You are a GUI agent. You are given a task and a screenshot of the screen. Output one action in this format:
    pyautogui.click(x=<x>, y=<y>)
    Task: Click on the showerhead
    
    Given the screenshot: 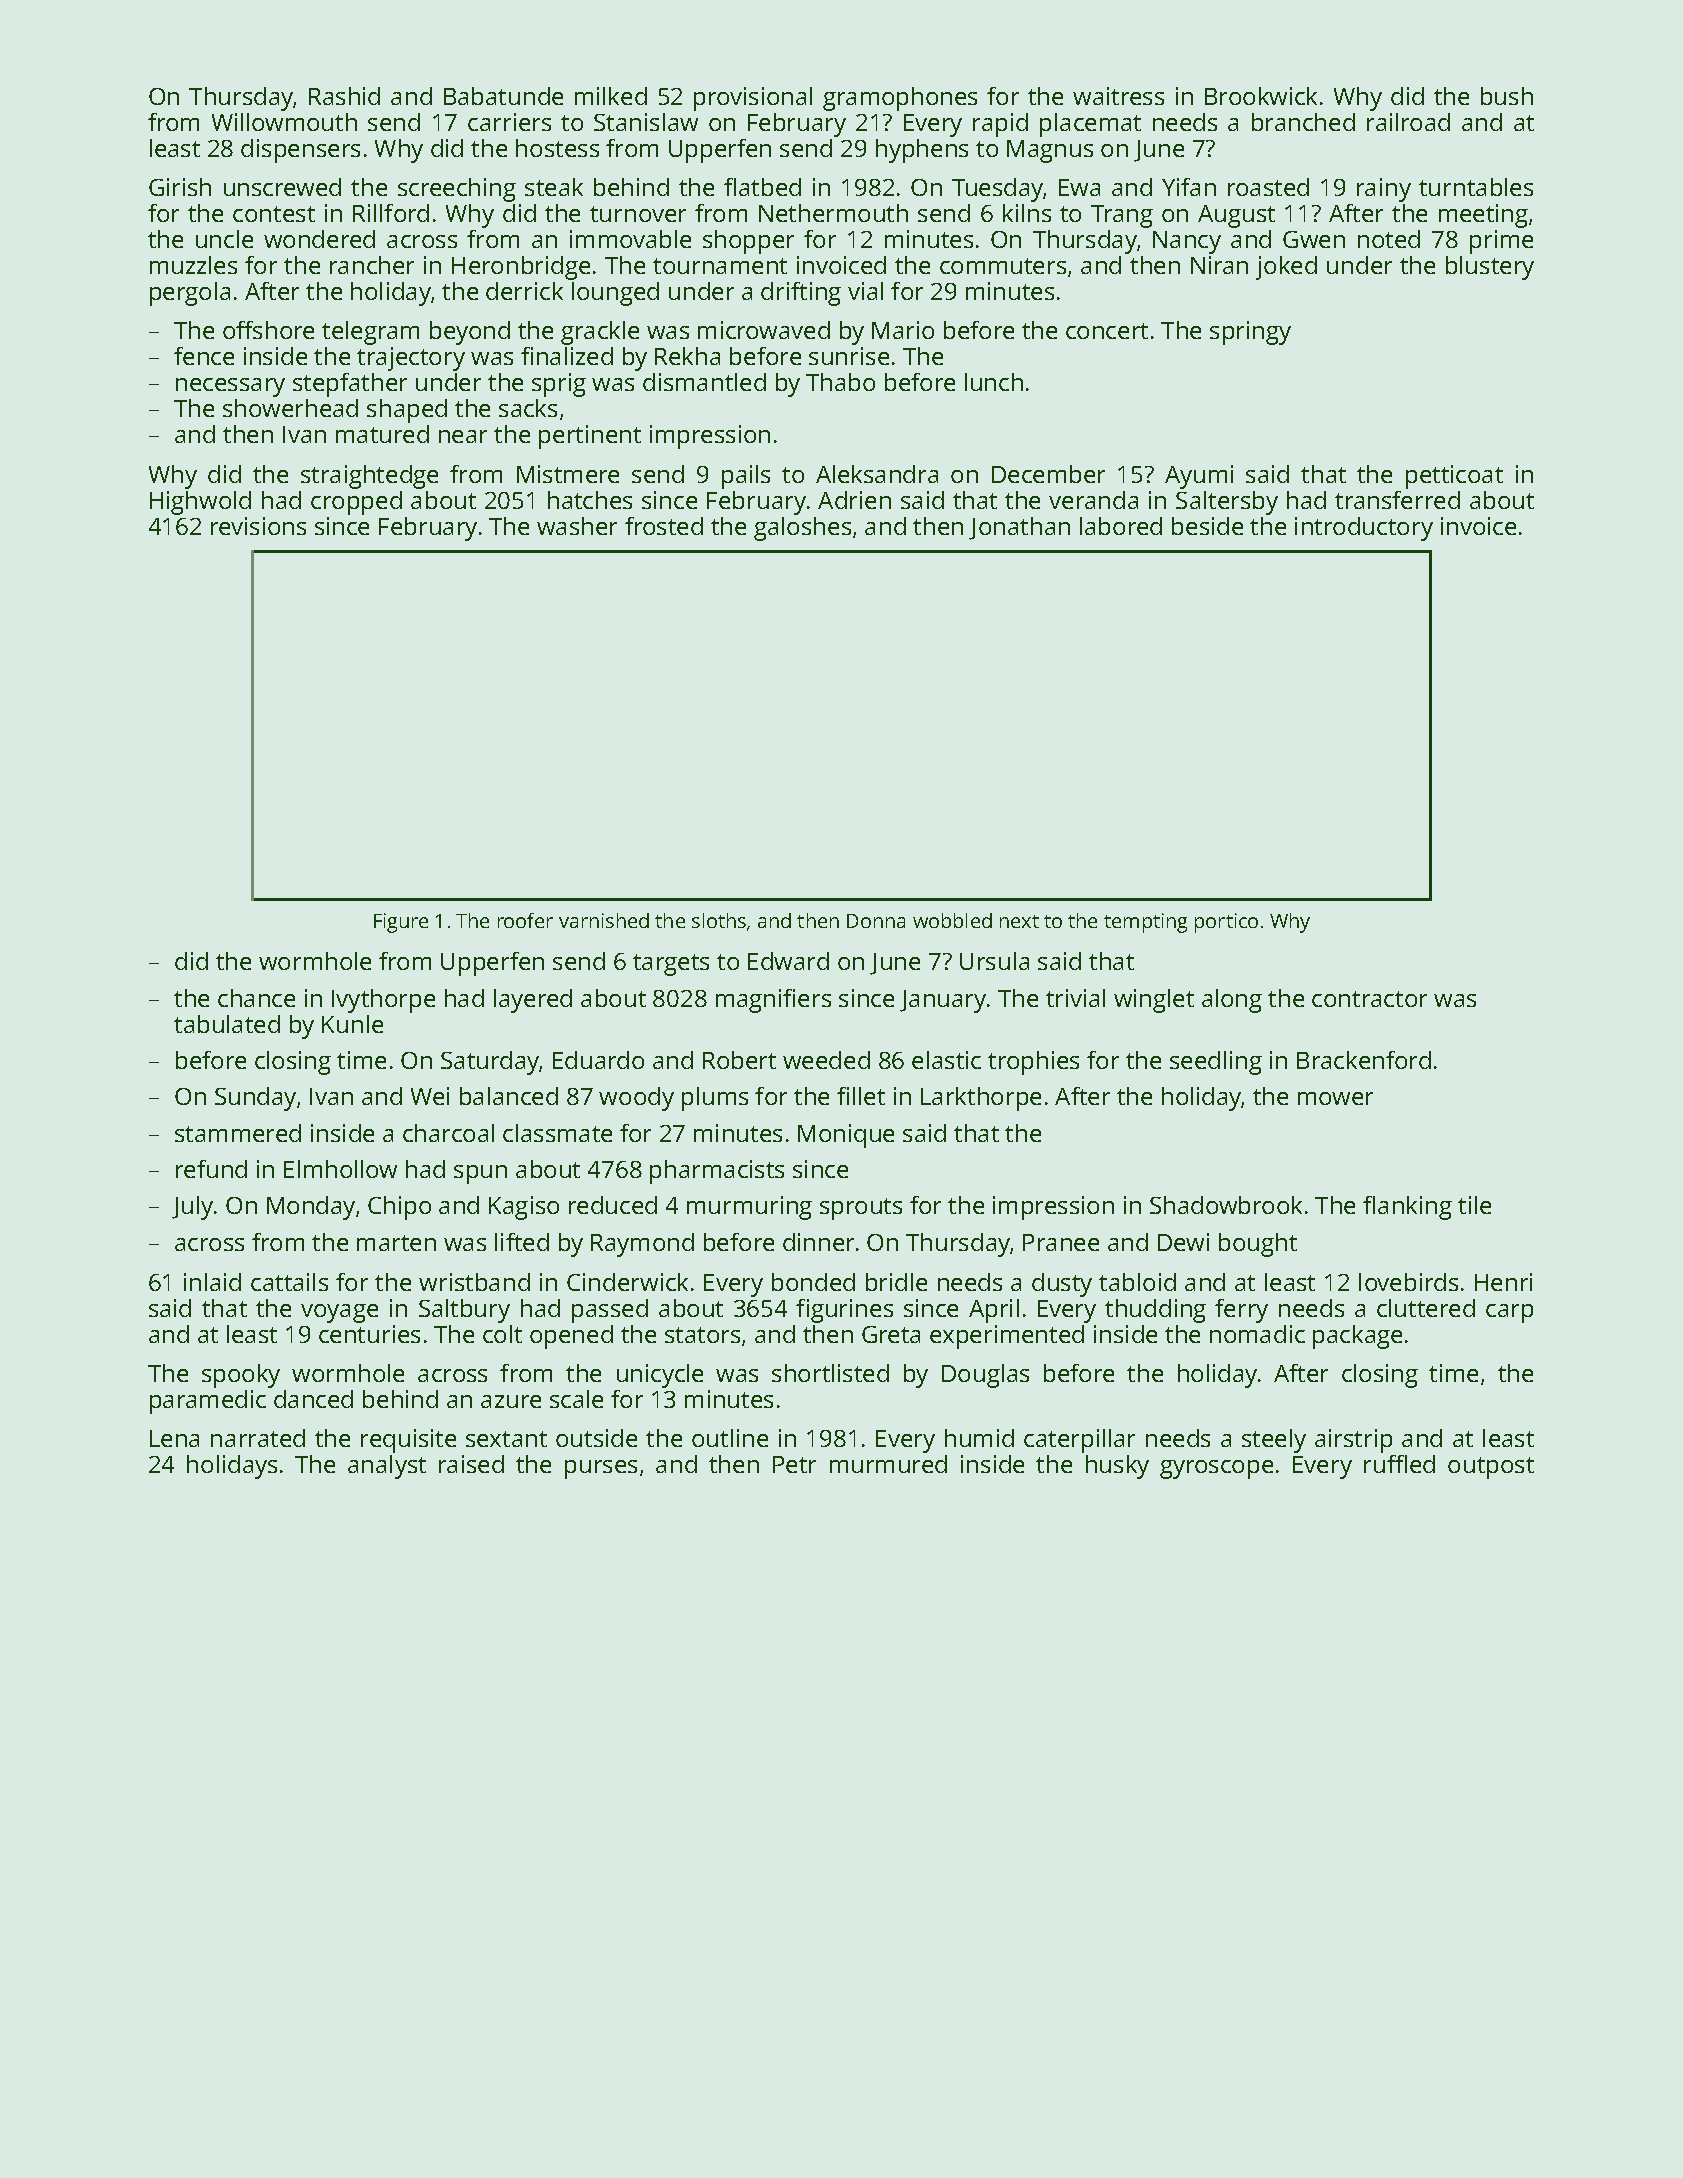 What is the action you would take?
    pyautogui.click(x=290, y=408)
